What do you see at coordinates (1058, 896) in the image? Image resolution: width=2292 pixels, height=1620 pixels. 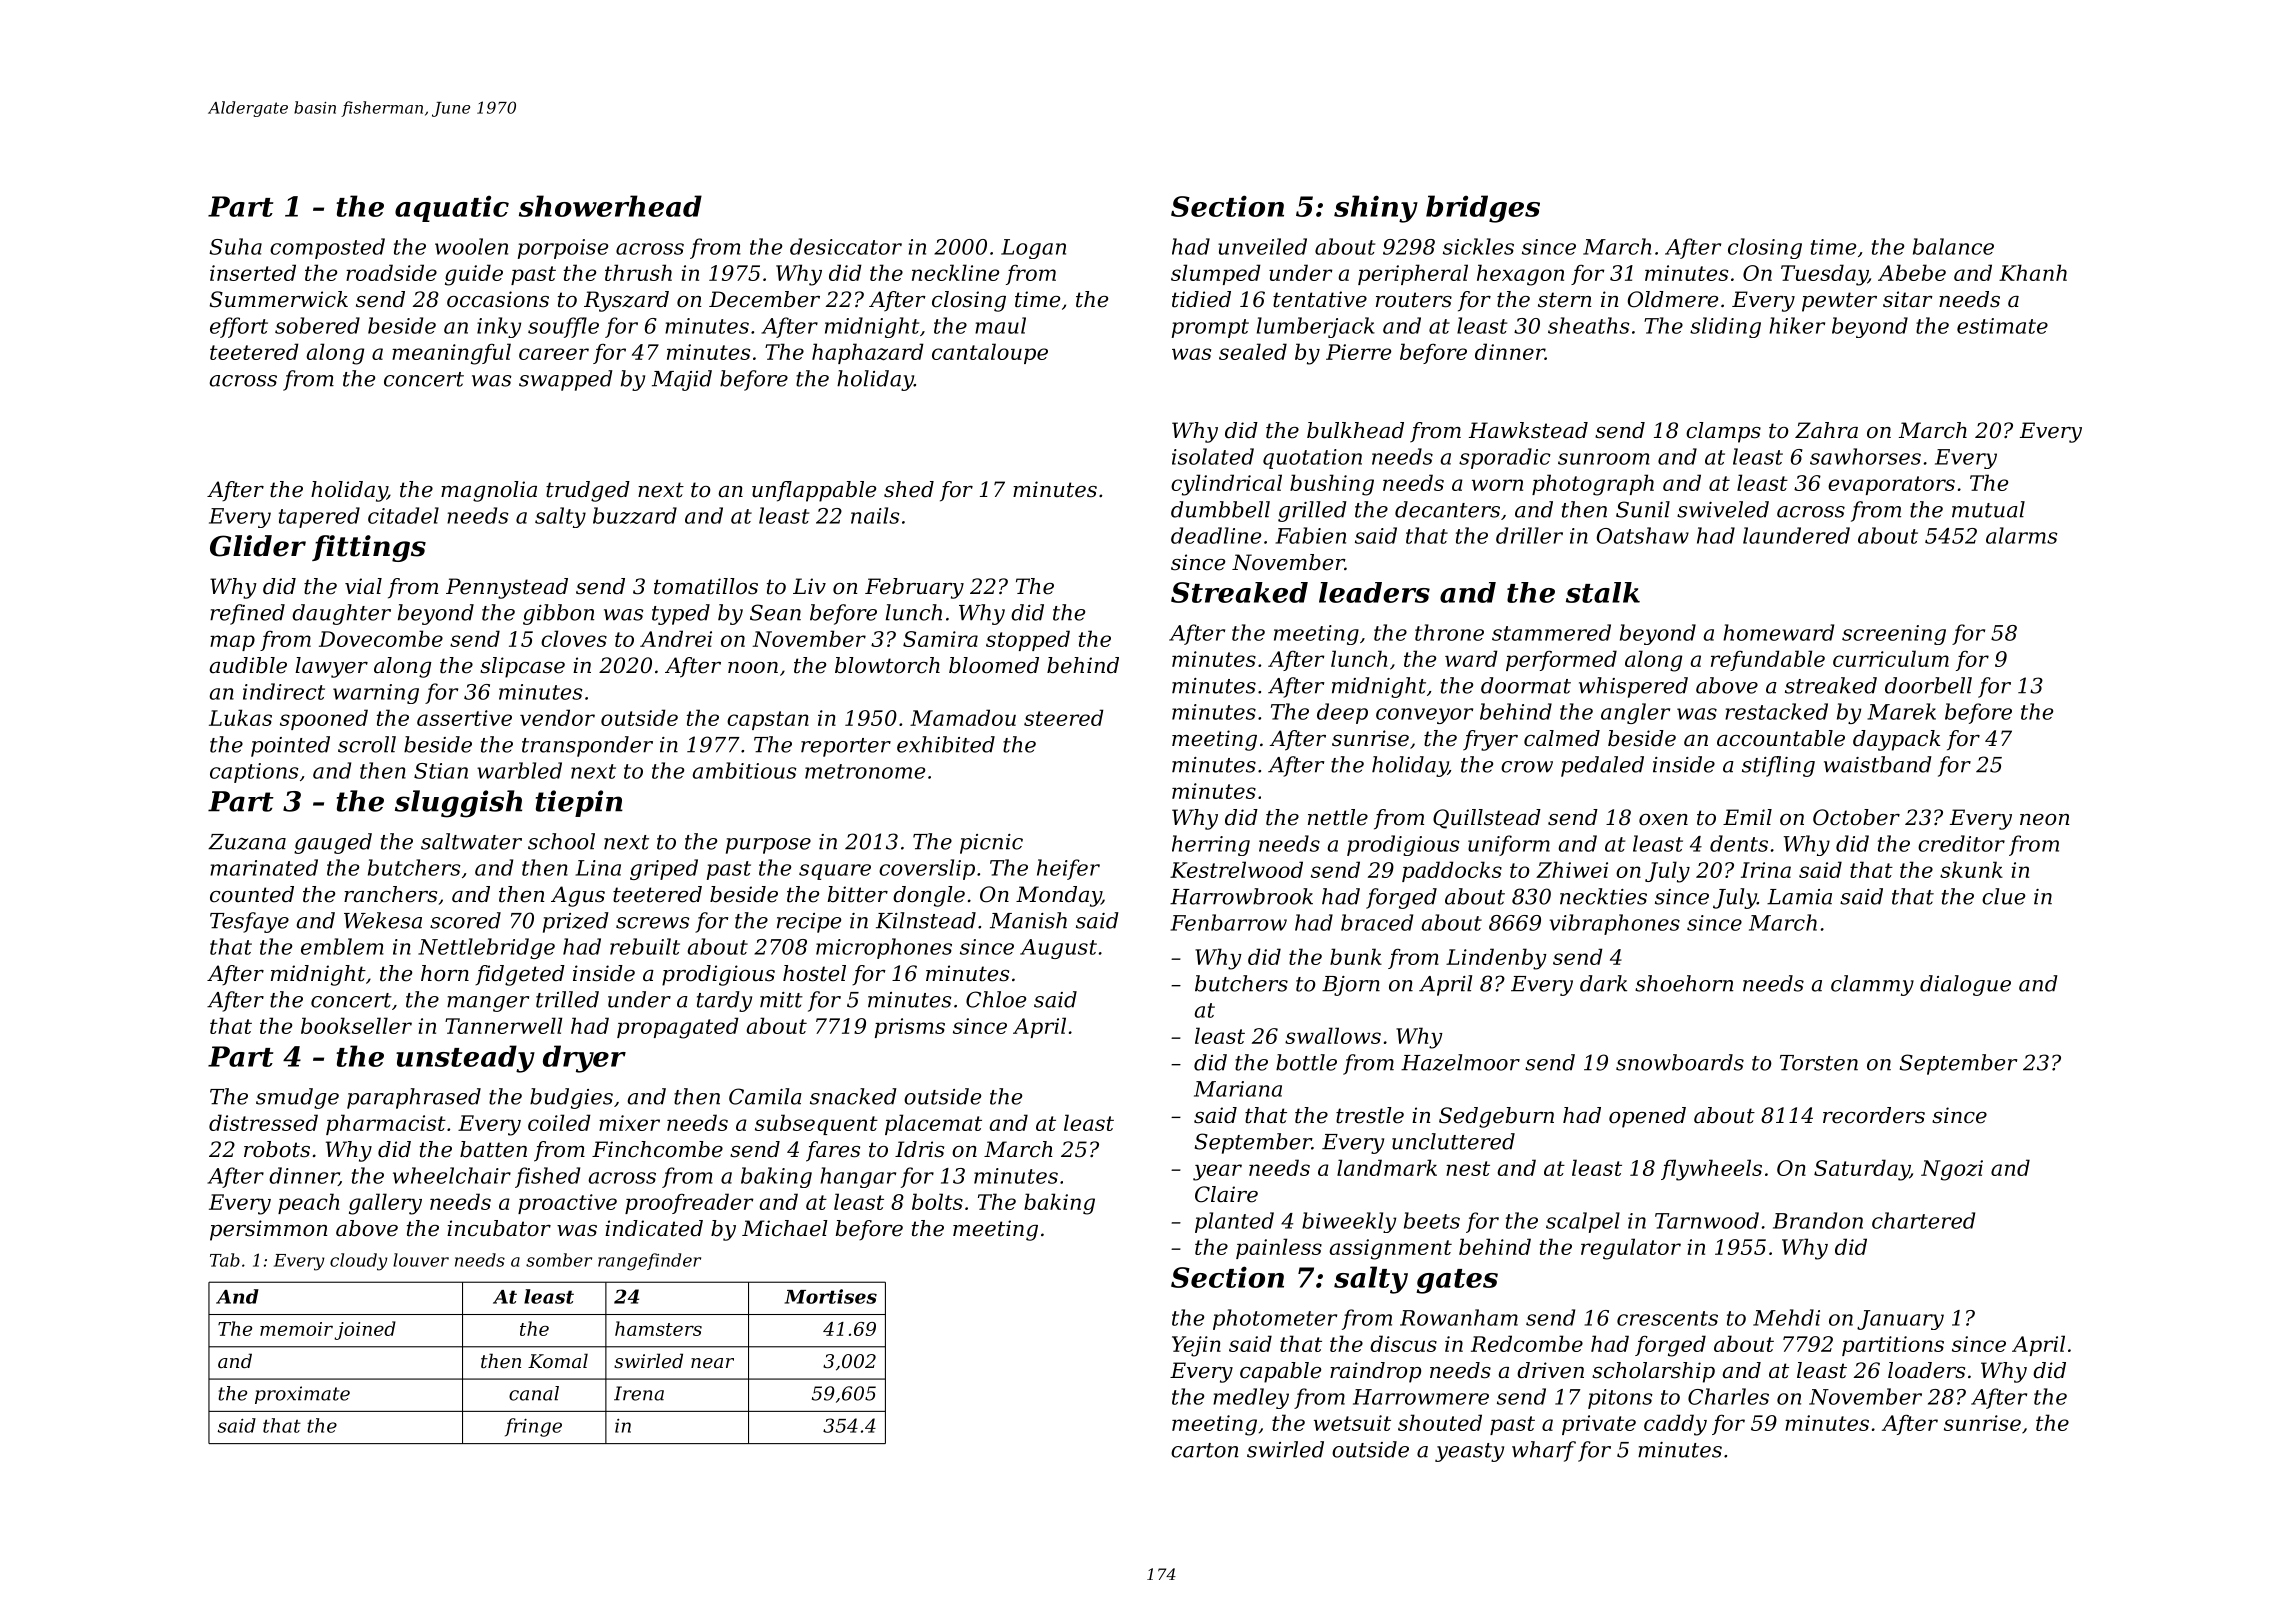 I see `Monday` at bounding box center [1058, 896].
